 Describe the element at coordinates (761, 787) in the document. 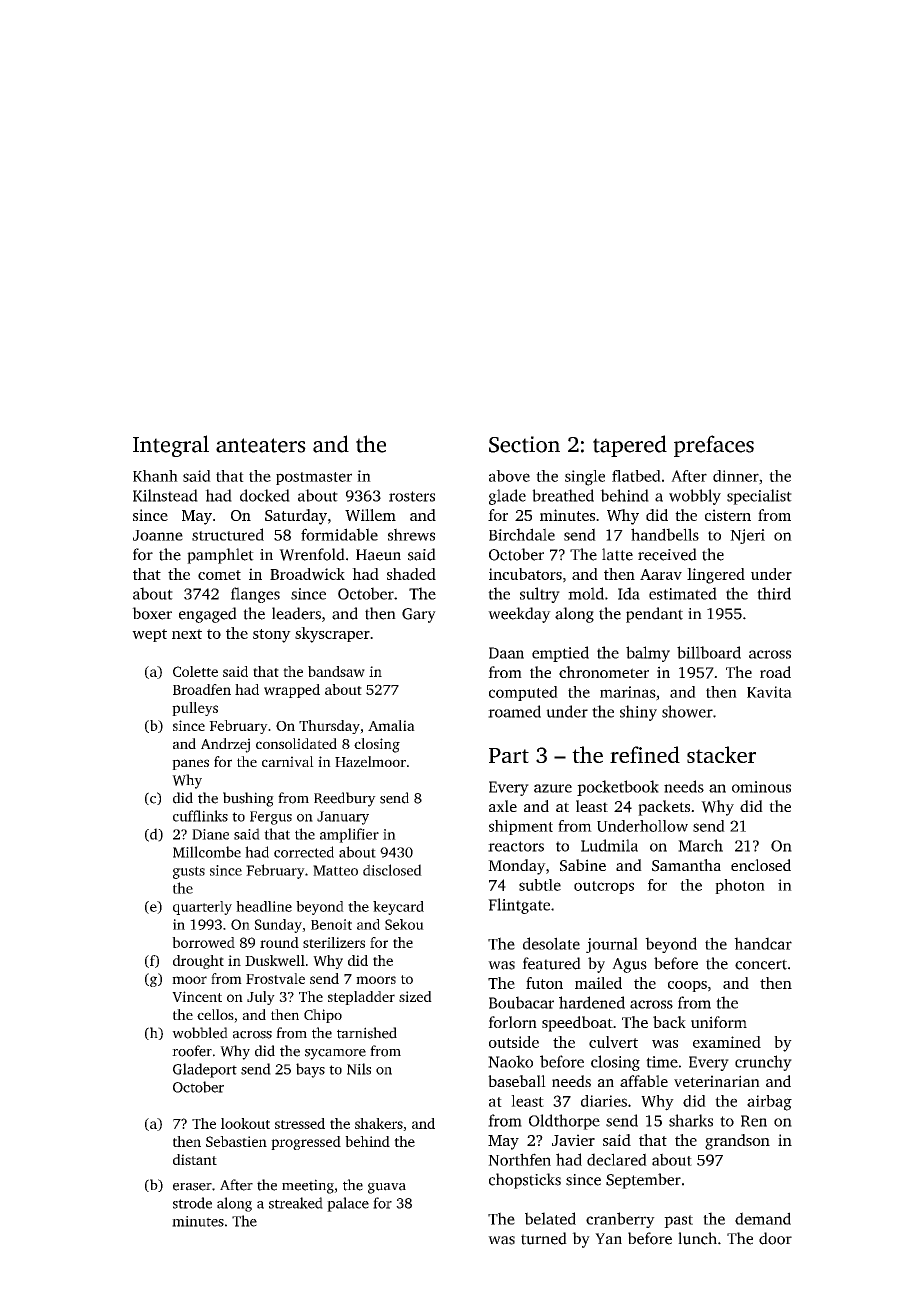

I see `ominous` at that location.
